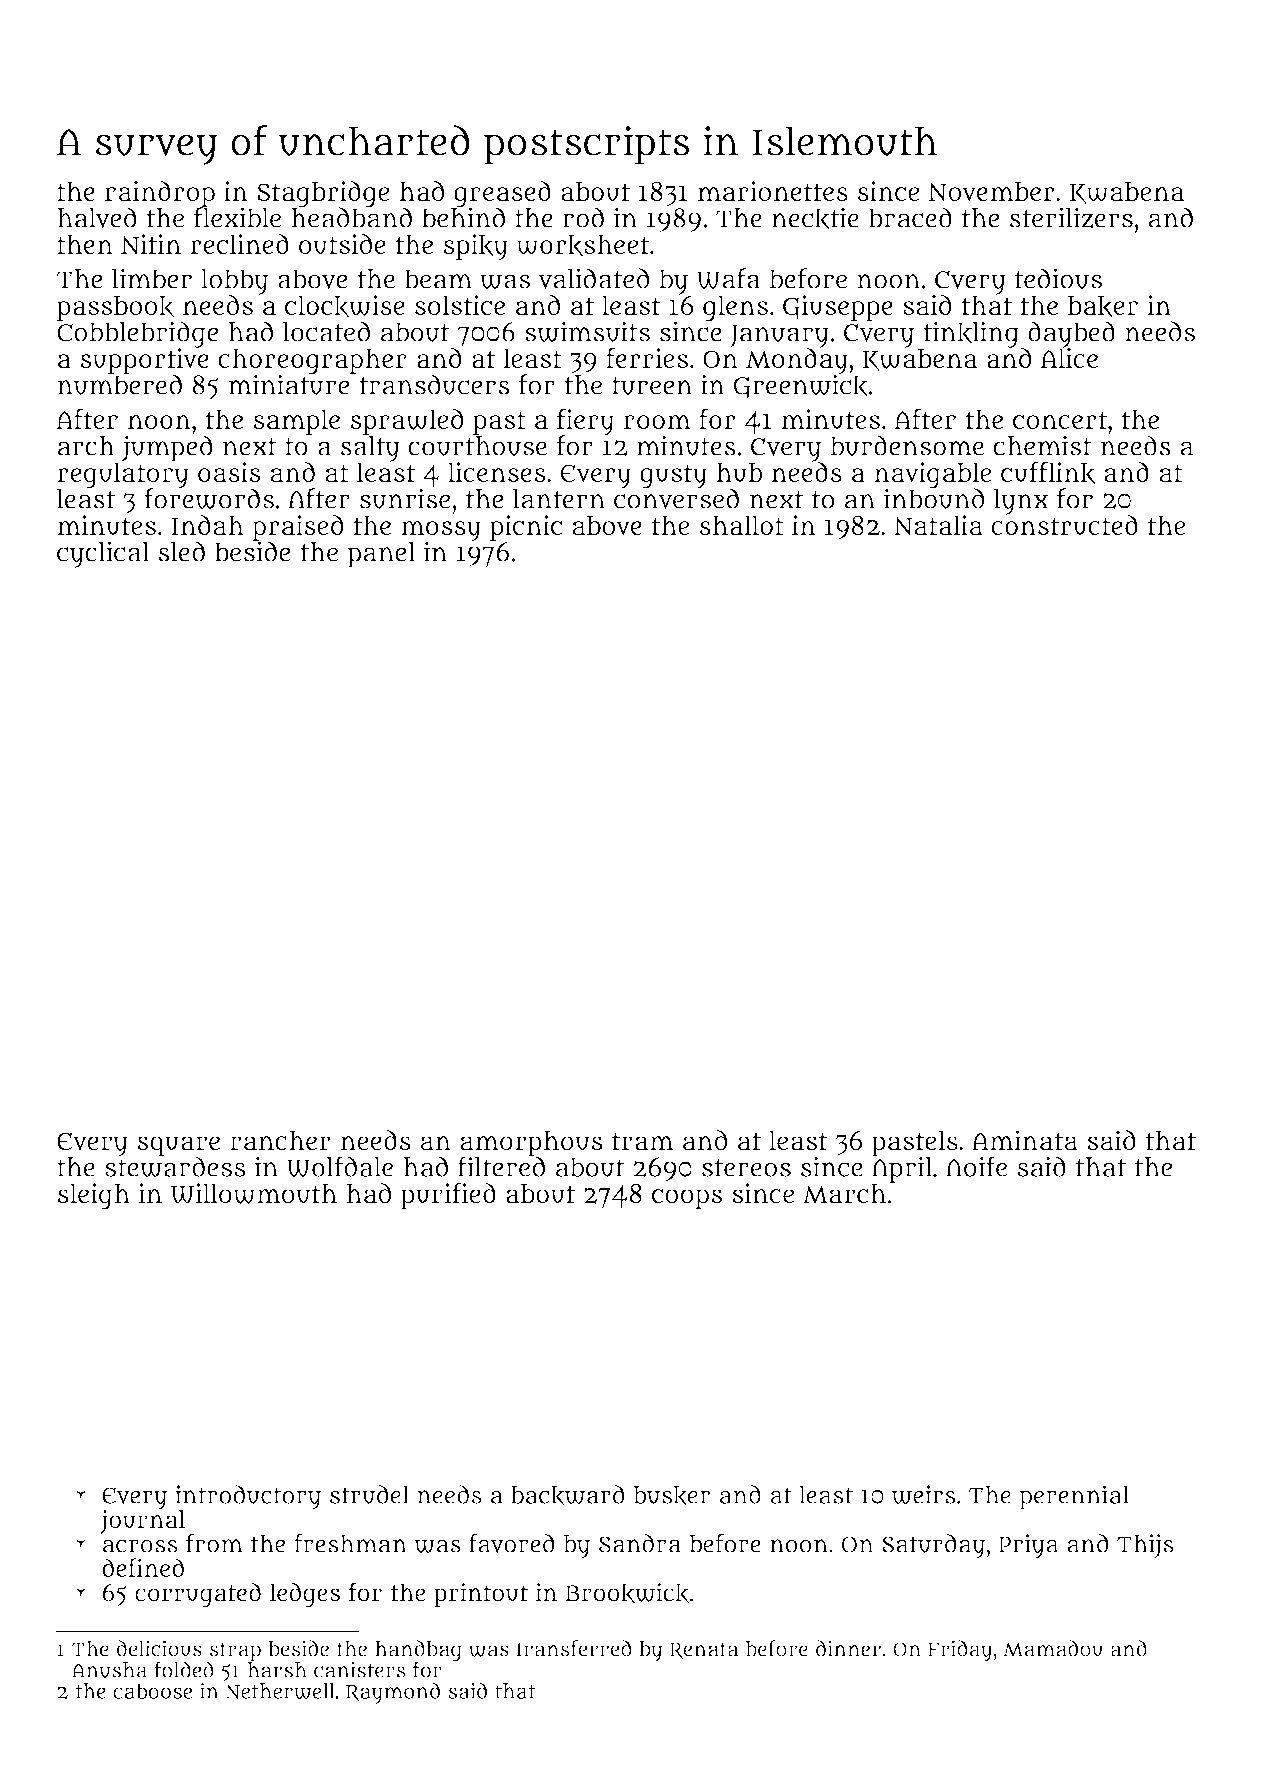 The image size is (1265, 1789). Describe the element at coordinates (1064, 525) in the screenshot. I see `constructed` at that location.
